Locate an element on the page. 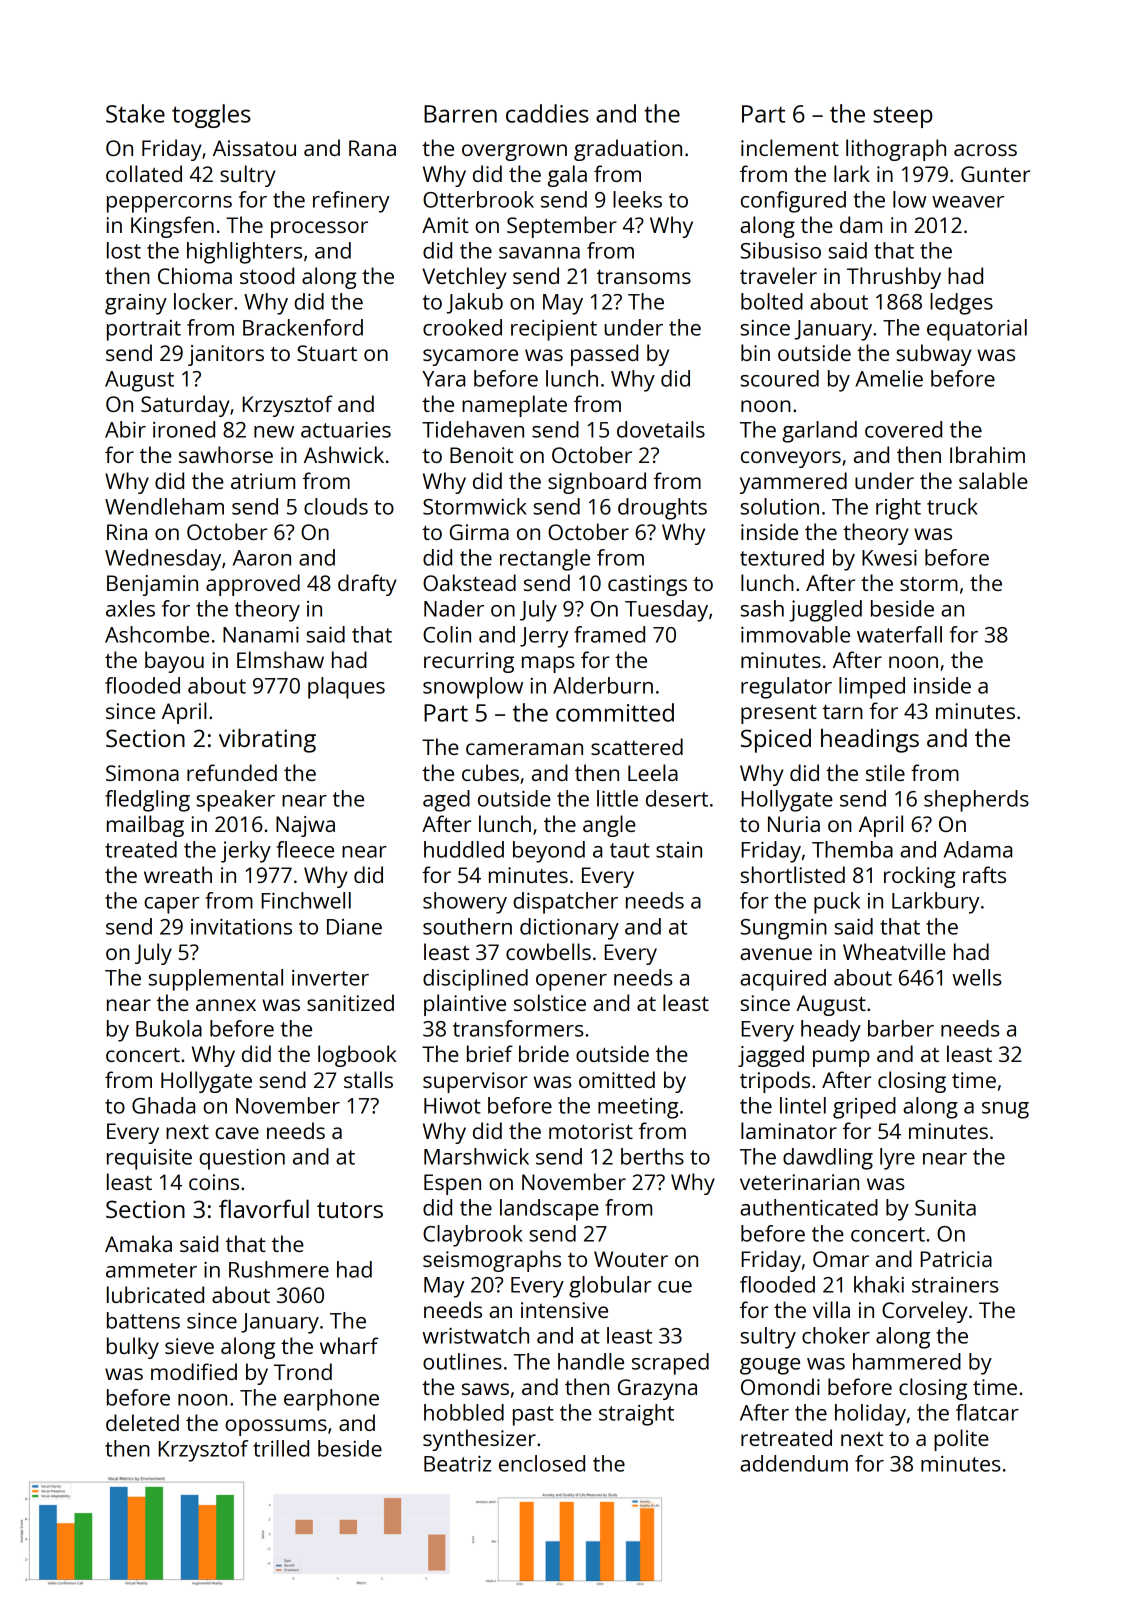 This document has height=1609, width=1138. limped is located at coordinates (872, 688).
